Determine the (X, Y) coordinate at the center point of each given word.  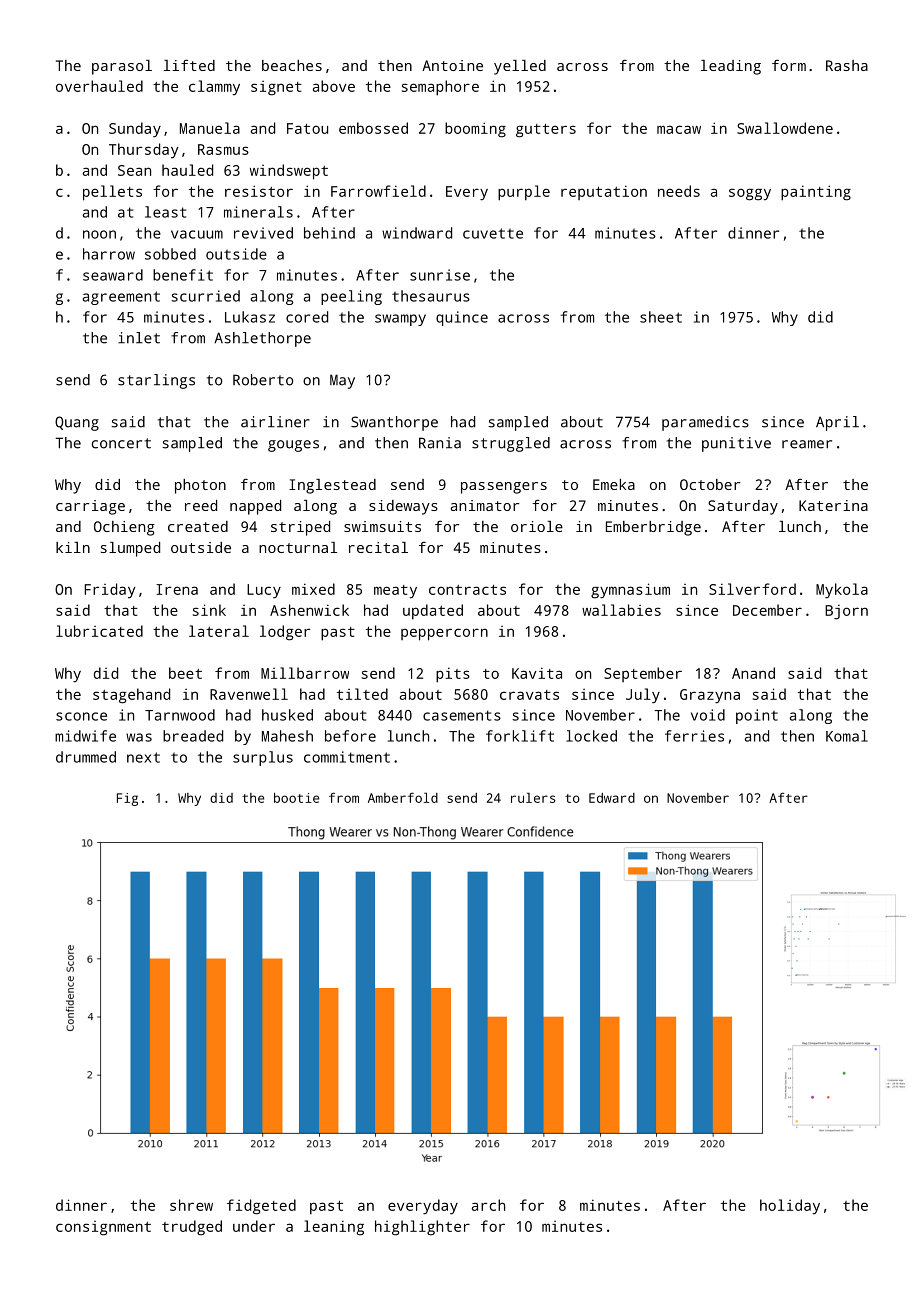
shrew (191, 1205)
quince (462, 318)
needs (679, 191)
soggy (750, 194)
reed (201, 505)
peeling (351, 297)
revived (263, 233)
